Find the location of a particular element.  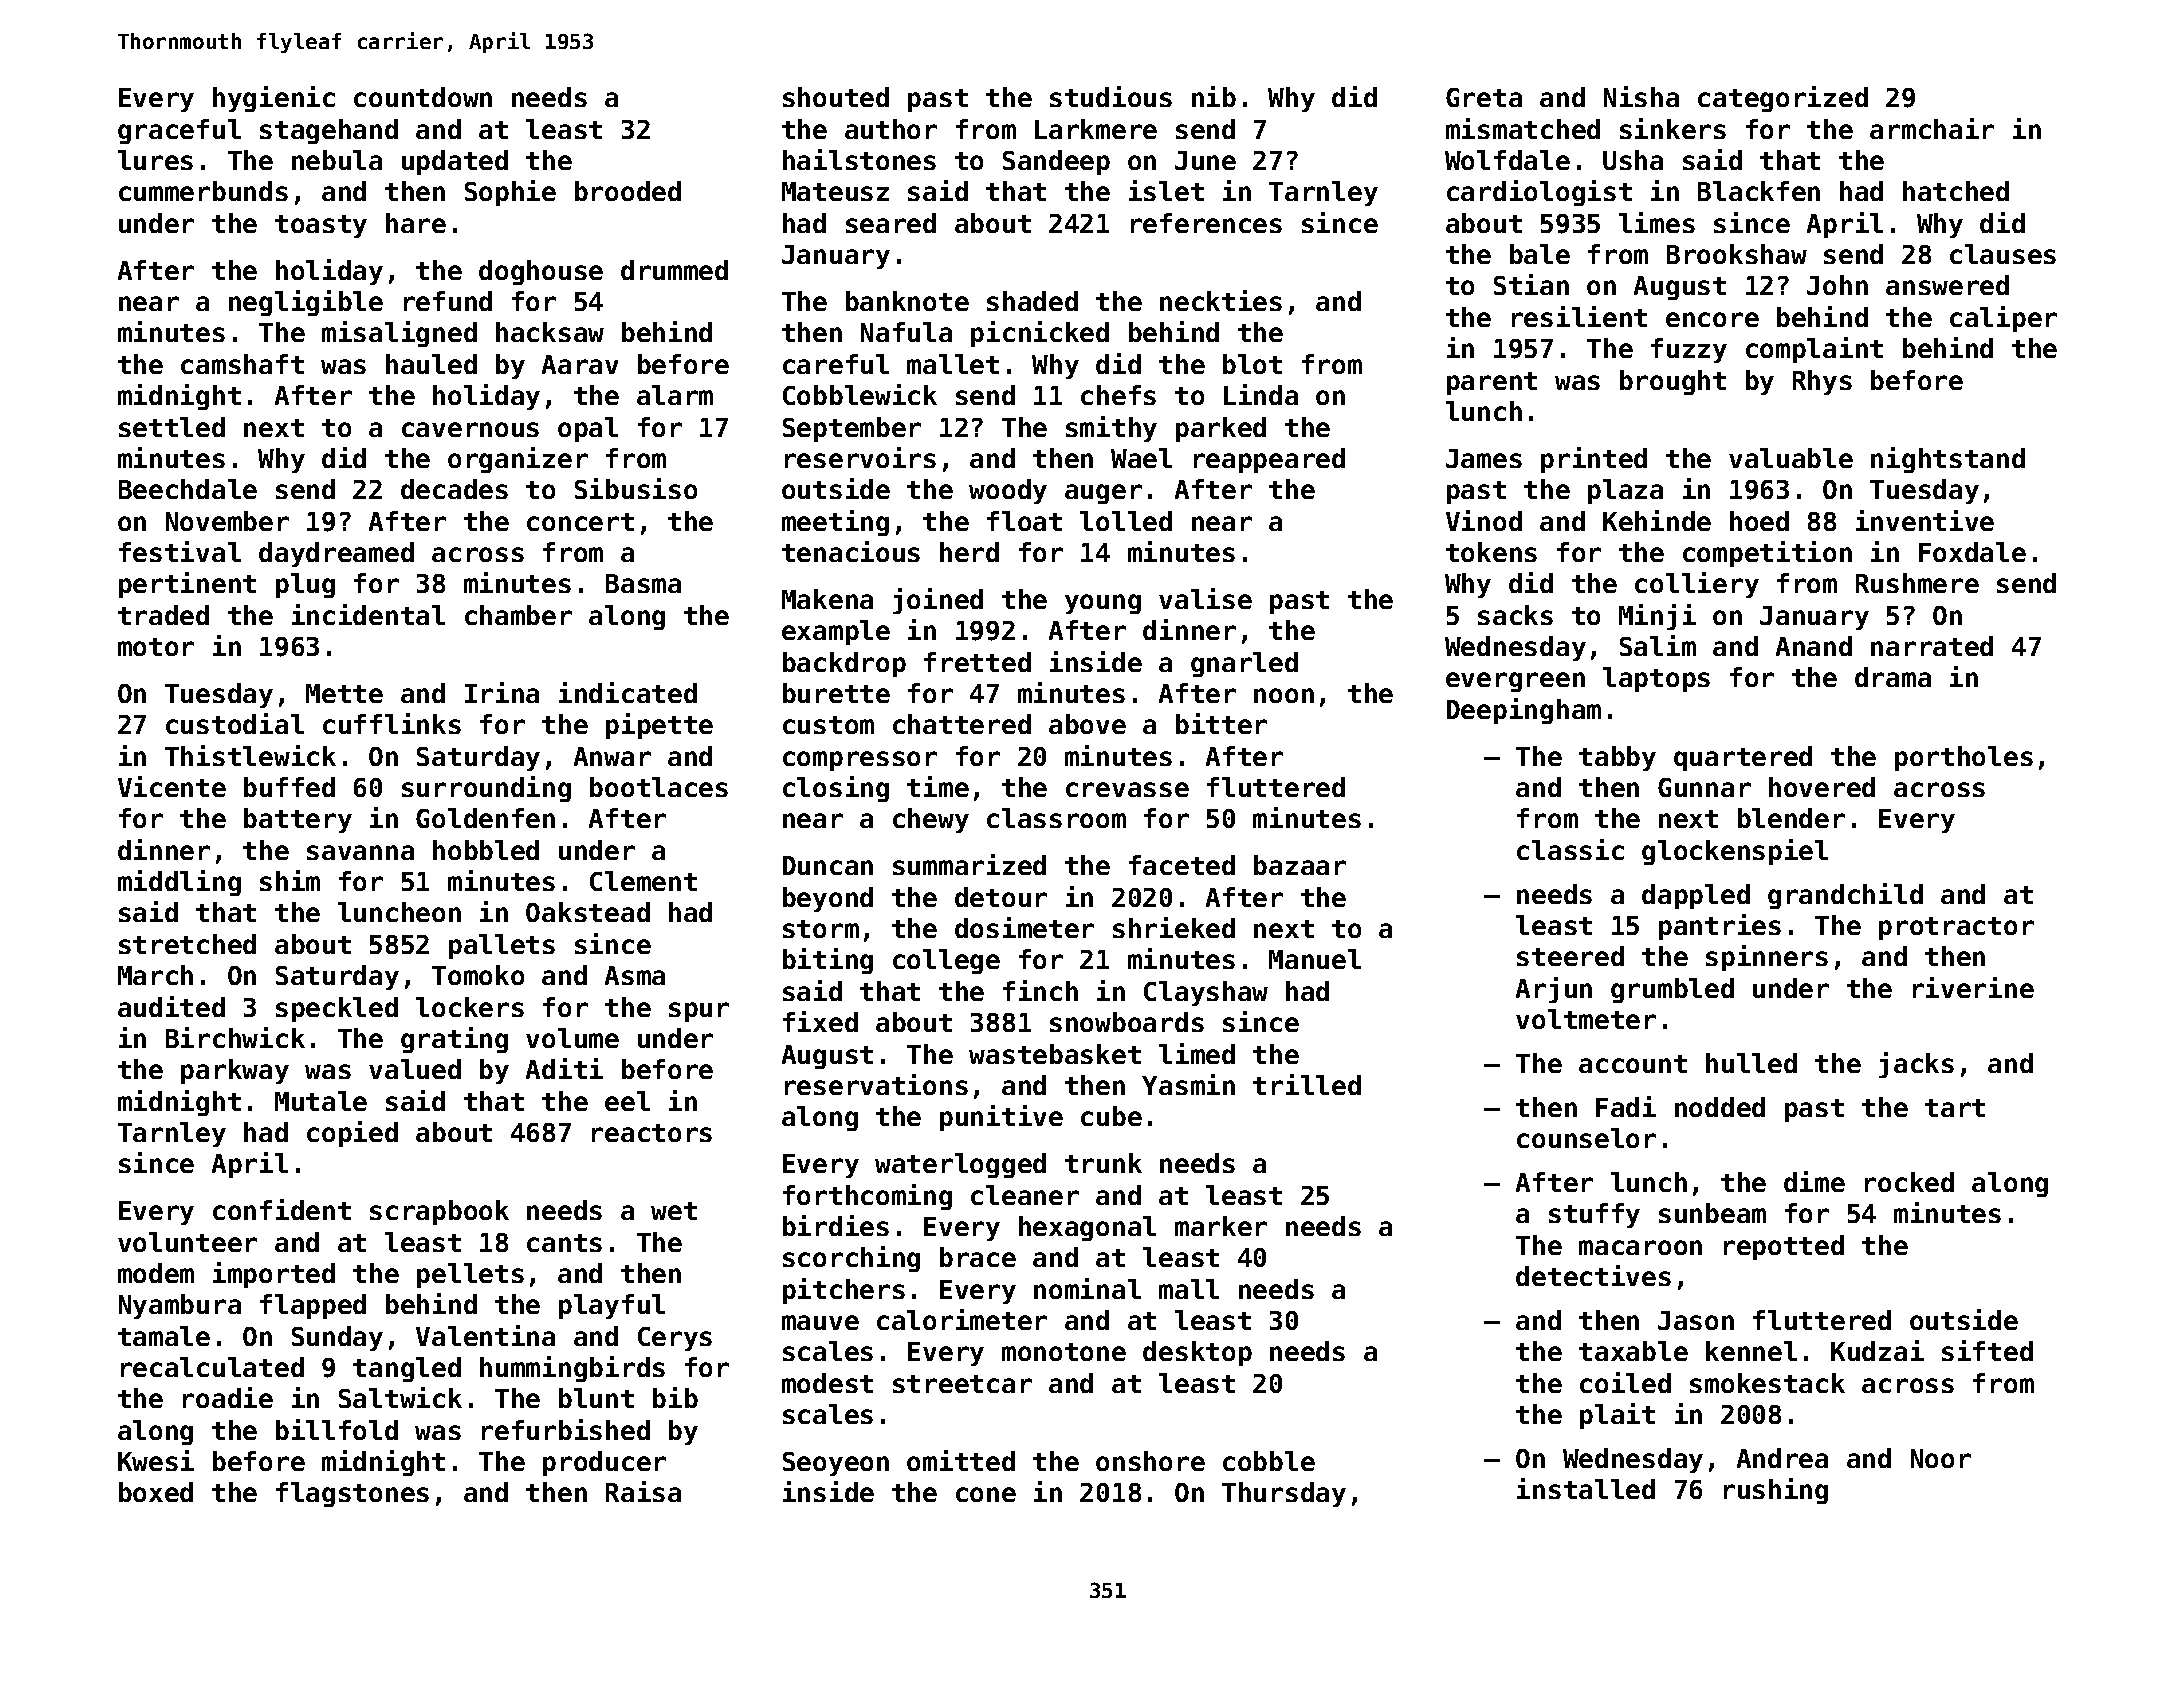

laptops is located at coordinates (1656, 679).
